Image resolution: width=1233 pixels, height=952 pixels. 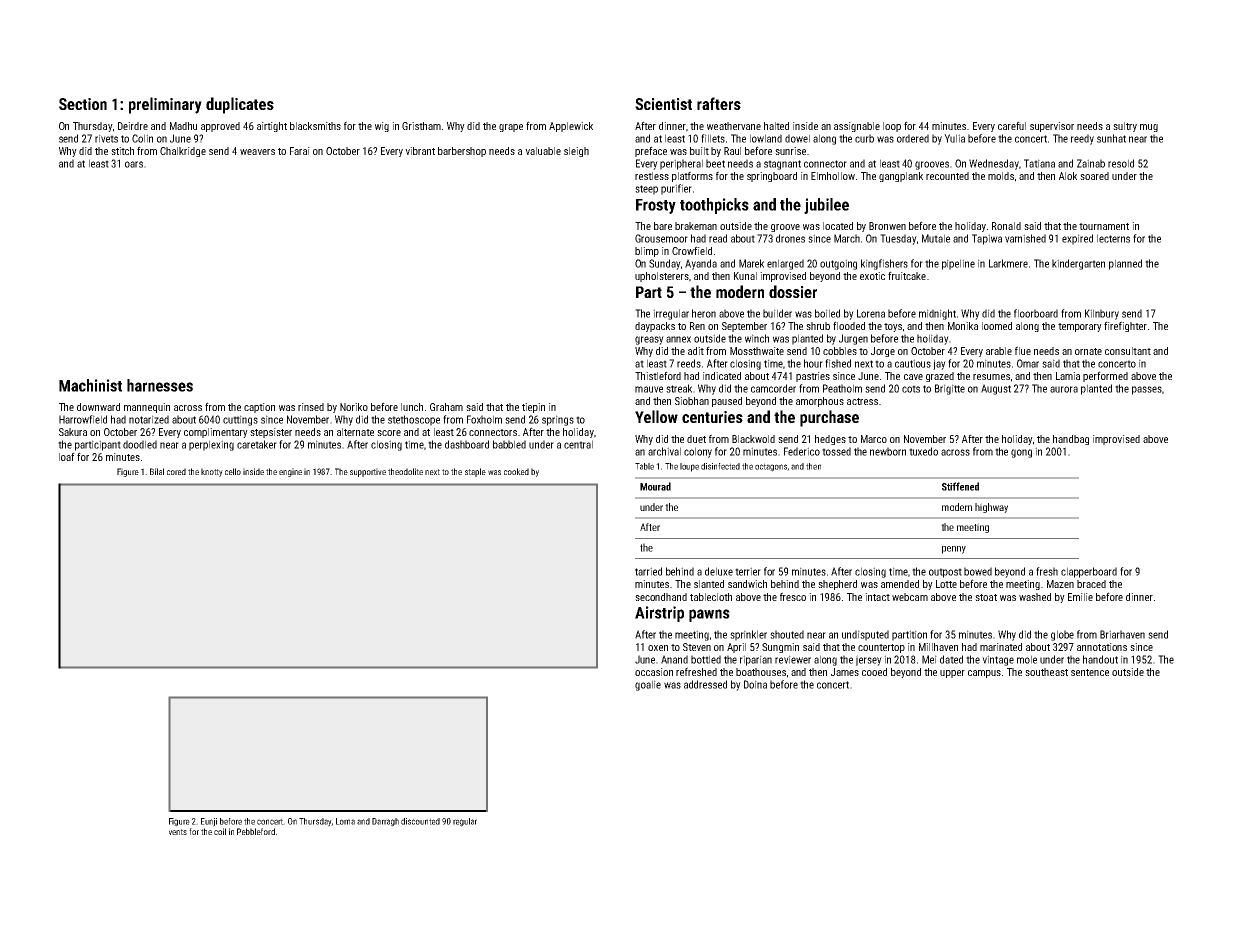 What do you see at coordinates (178, 832) in the screenshot?
I see `vents` at bounding box center [178, 832].
